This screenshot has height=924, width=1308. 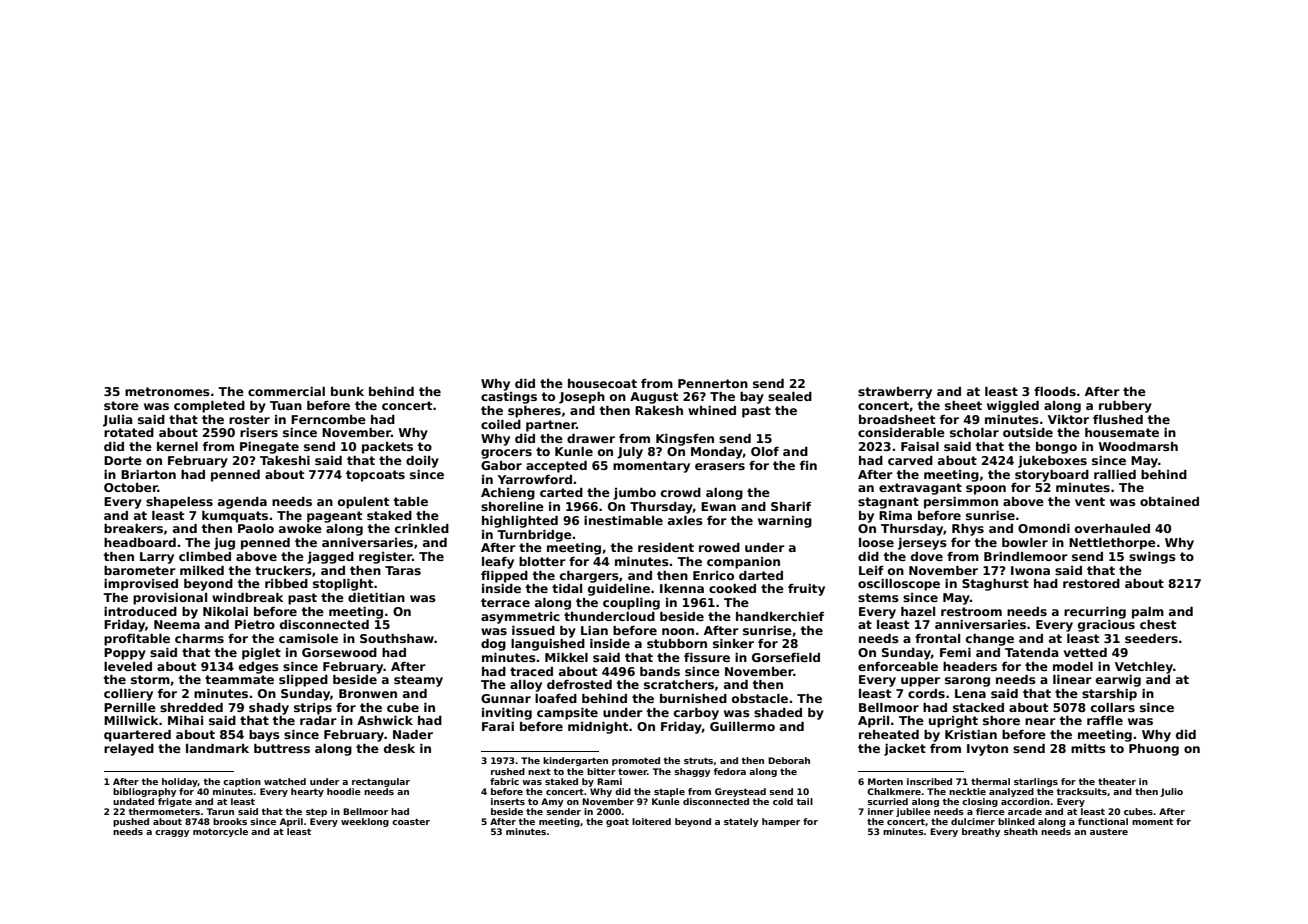 I want to click on slipped, so click(x=303, y=681).
